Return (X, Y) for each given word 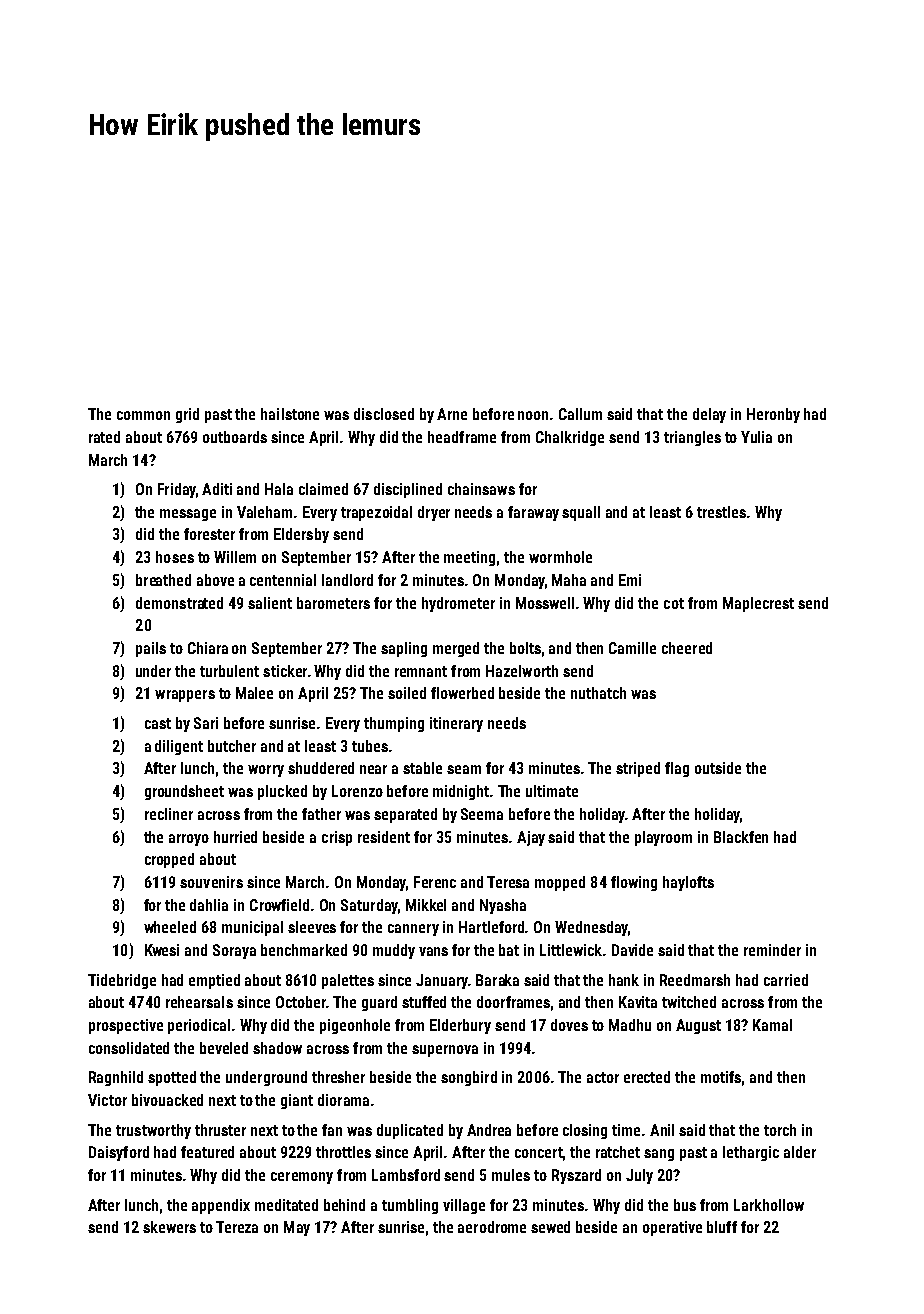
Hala (279, 489)
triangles (692, 438)
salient (270, 603)
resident (384, 837)
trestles (721, 512)
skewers (169, 1227)
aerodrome (492, 1227)
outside (718, 768)
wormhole (560, 557)
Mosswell (545, 603)
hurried (235, 837)
